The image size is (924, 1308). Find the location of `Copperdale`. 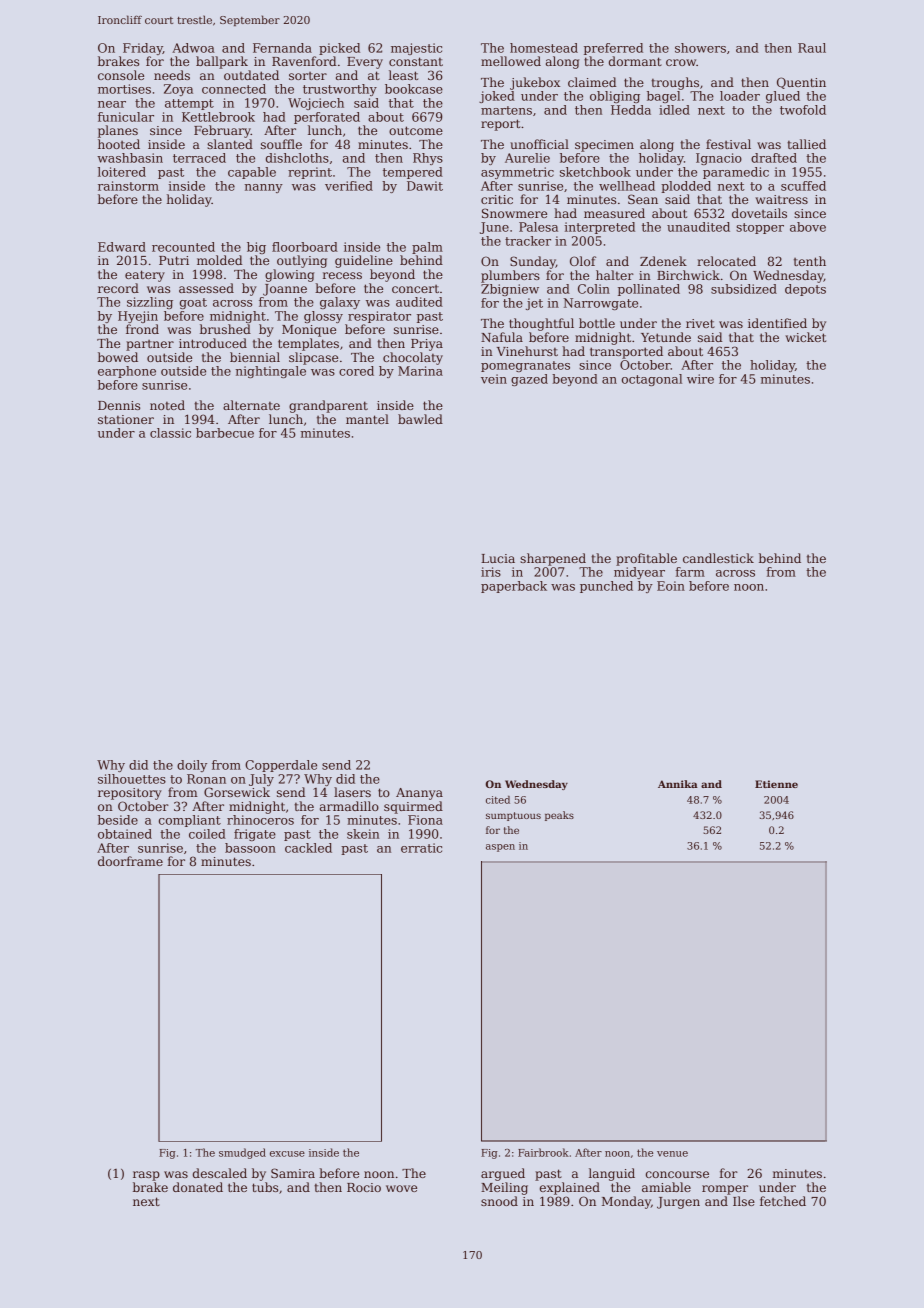

Copperdale is located at coordinates (281, 766).
